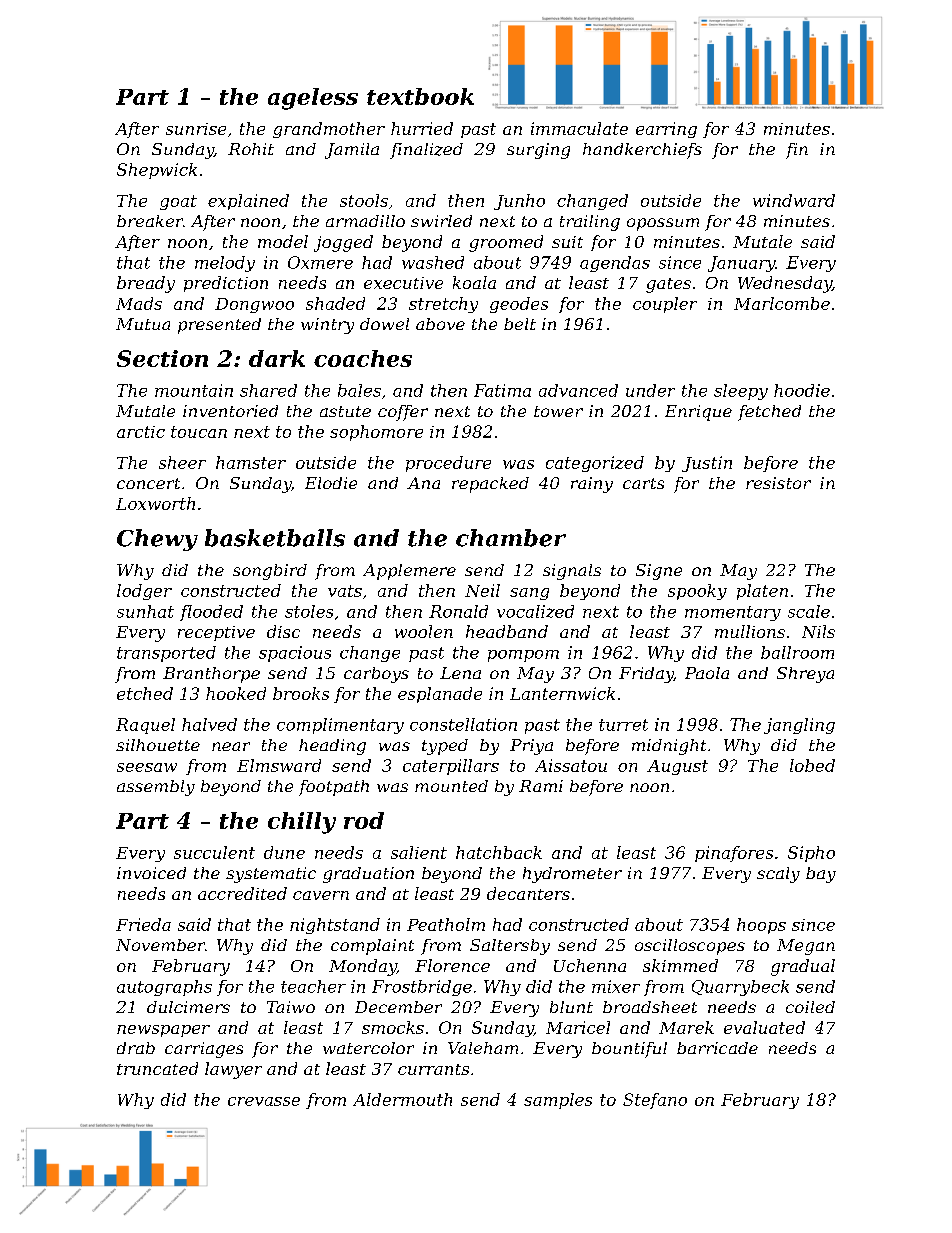  I want to click on Aldermouth, so click(402, 1099).
